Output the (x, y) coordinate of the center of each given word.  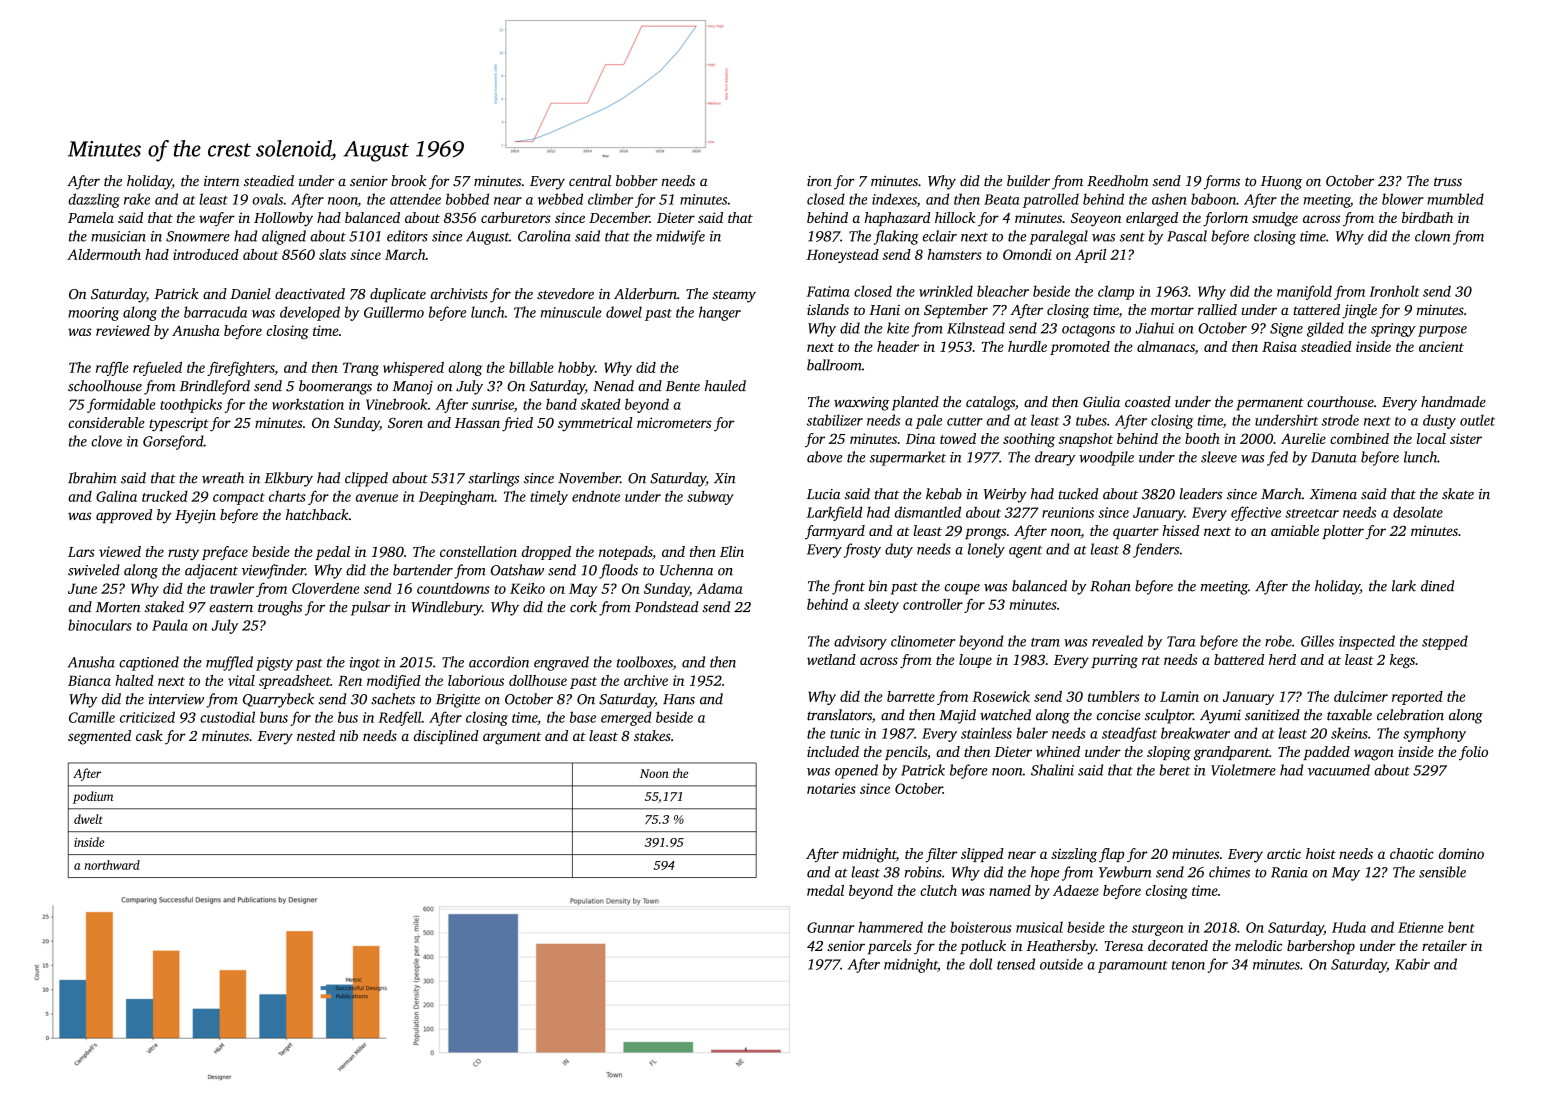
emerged (626, 718)
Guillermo (394, 312)
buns (274, 717)
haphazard (898, 219)
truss (1448, 181)
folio (1473, 753)
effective (1256, 513)
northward (112, 865)
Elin (732, 551)
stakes (652, 735)
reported (1417, 698)
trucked (165, 496)
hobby (576, 369)
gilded (1325, 329)
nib (349, 735)
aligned (284, 237)
